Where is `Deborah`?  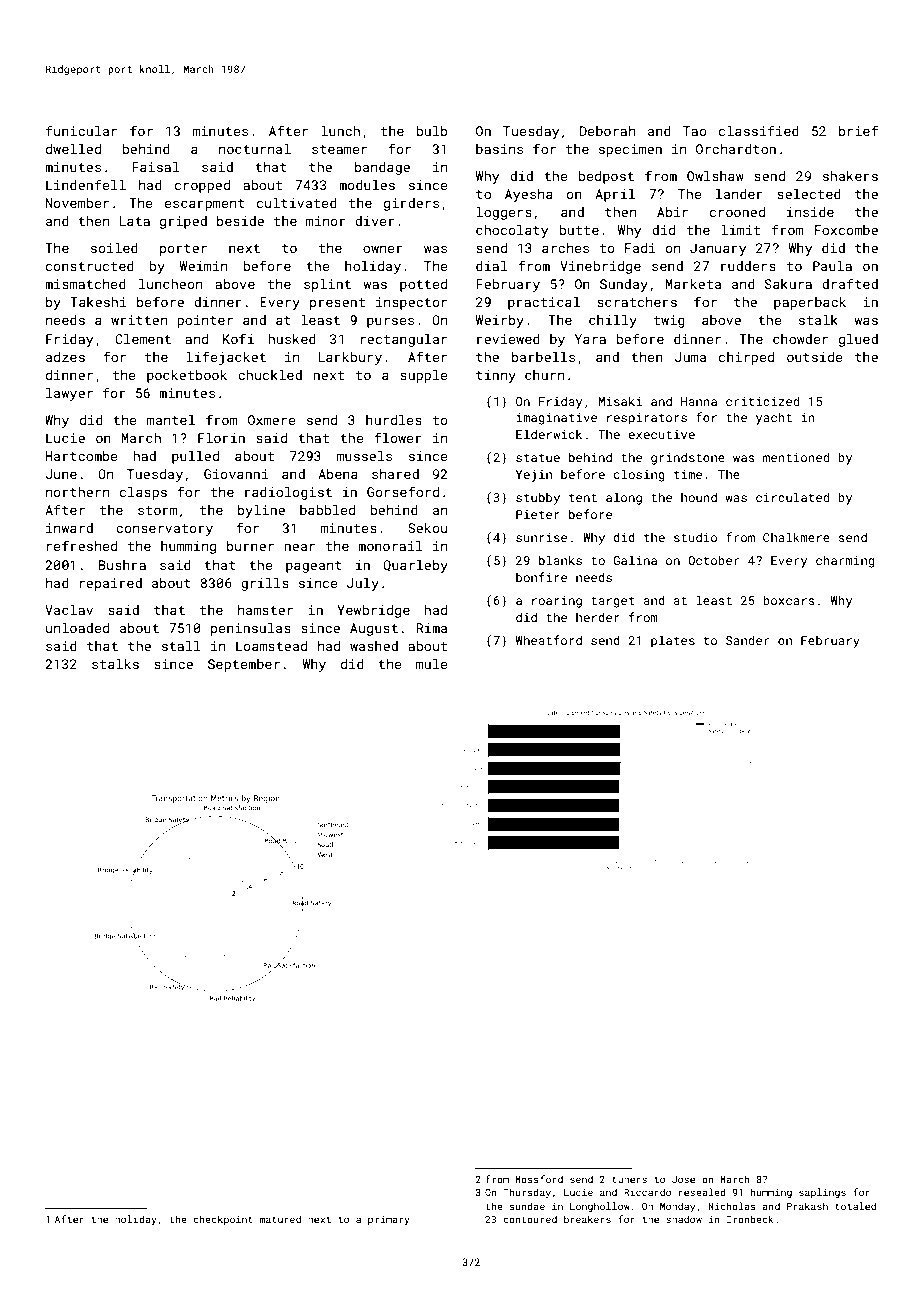
Deborah is located at coordinates (607, 131).
